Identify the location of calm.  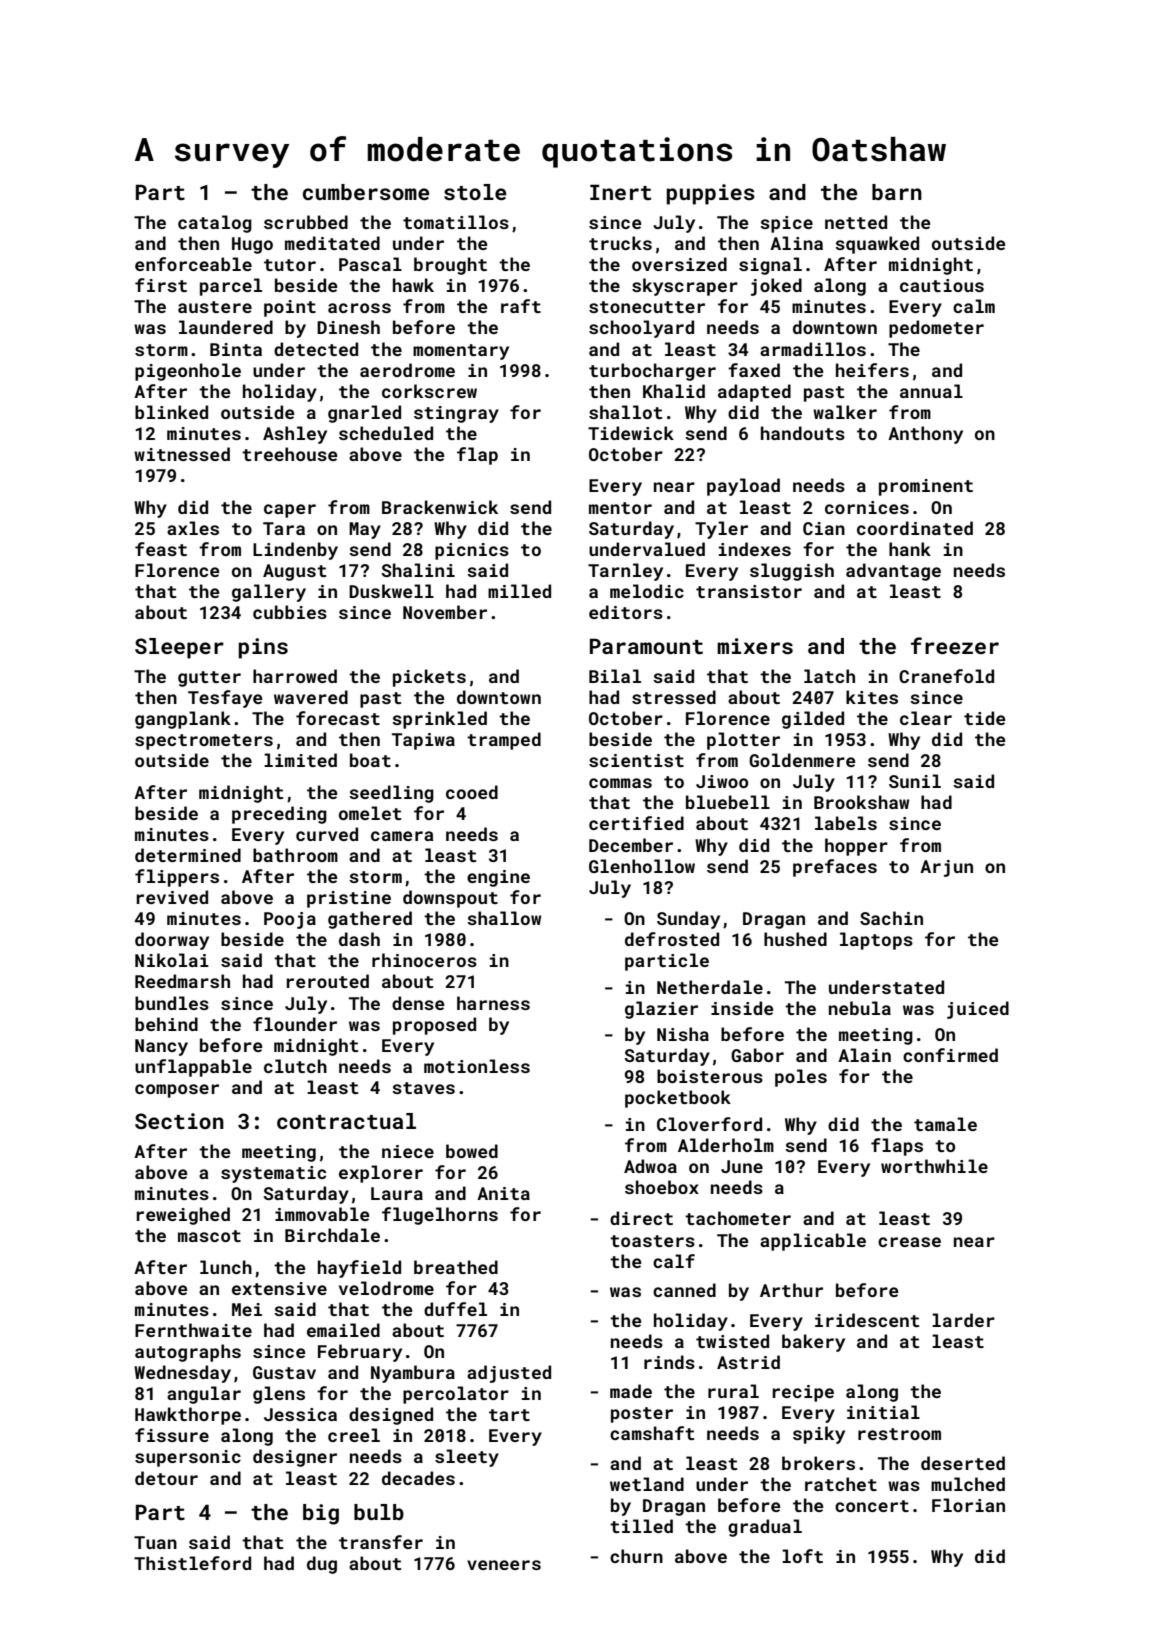
(974, 306).
